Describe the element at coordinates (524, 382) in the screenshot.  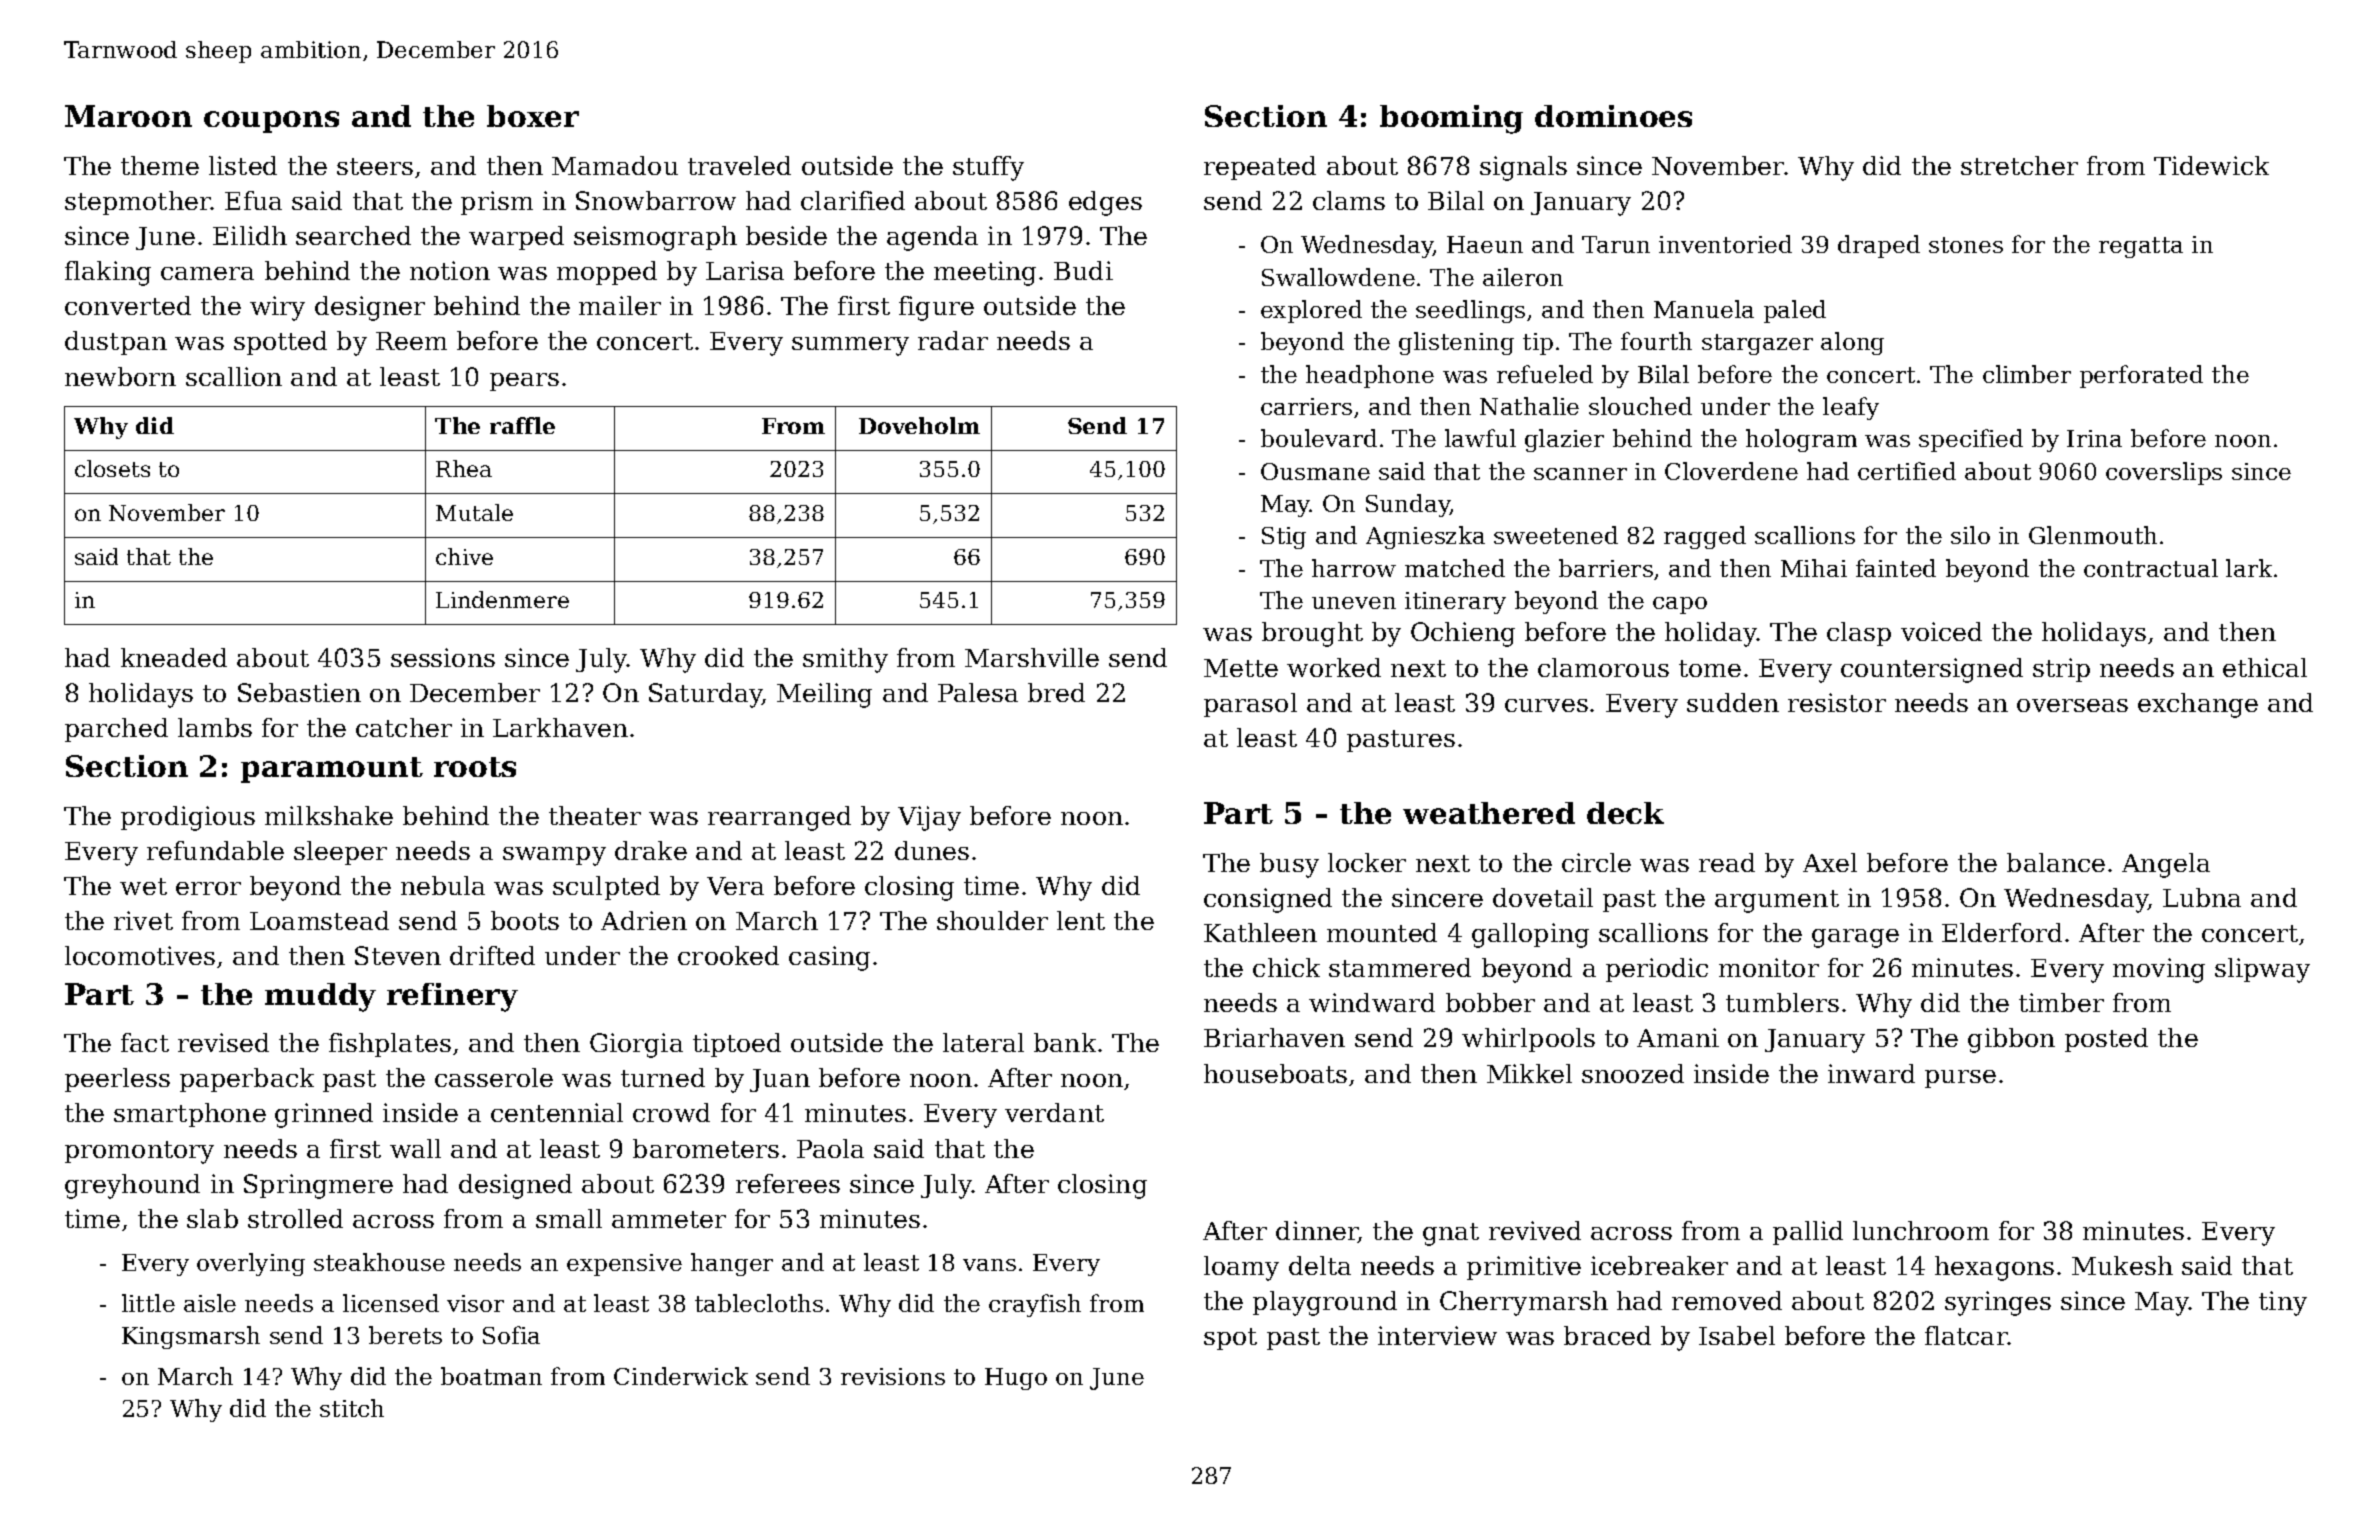
I see `pears` at that location.
